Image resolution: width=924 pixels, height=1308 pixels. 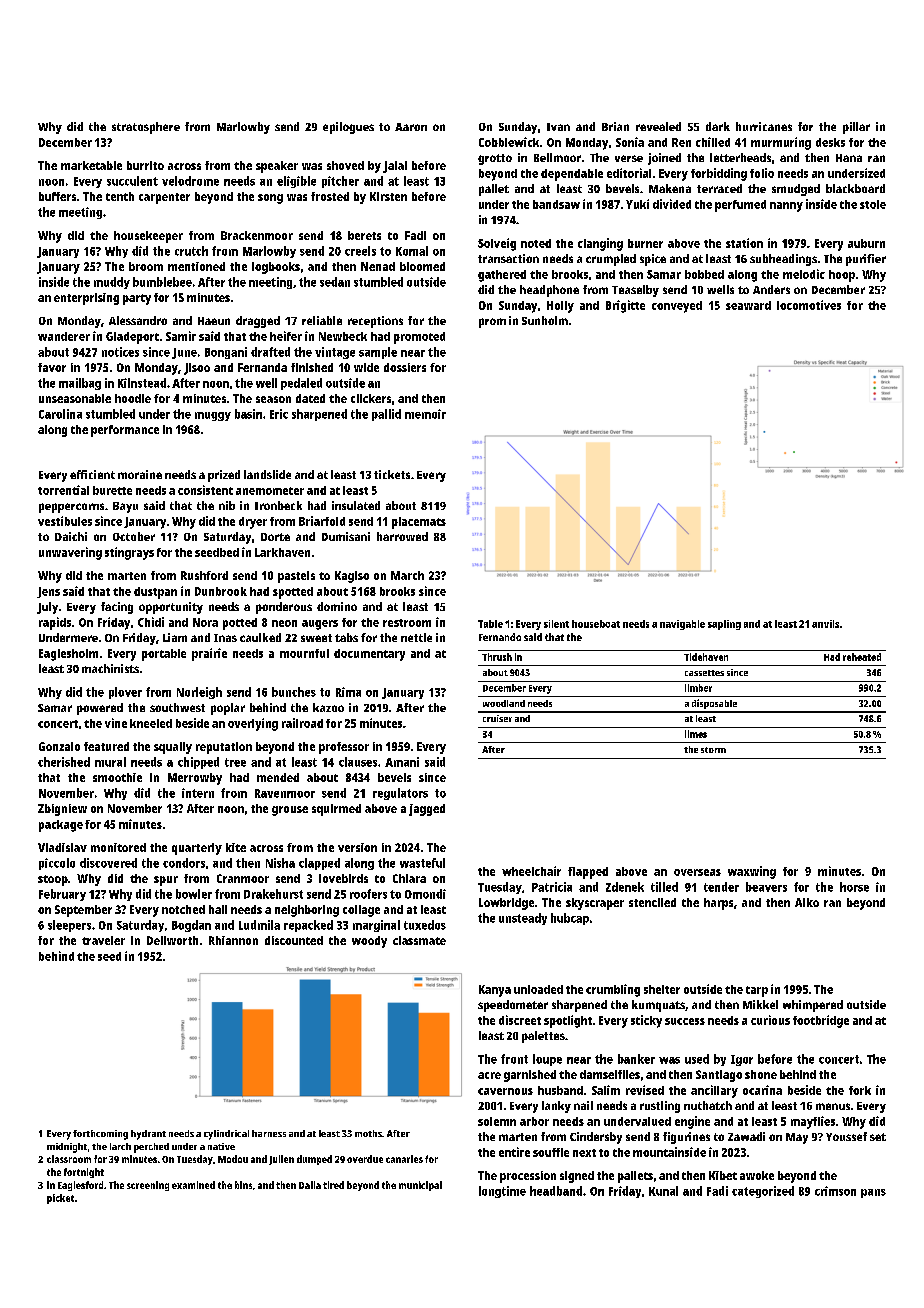 I want to click on pillar, so click(x=856, y=128).
